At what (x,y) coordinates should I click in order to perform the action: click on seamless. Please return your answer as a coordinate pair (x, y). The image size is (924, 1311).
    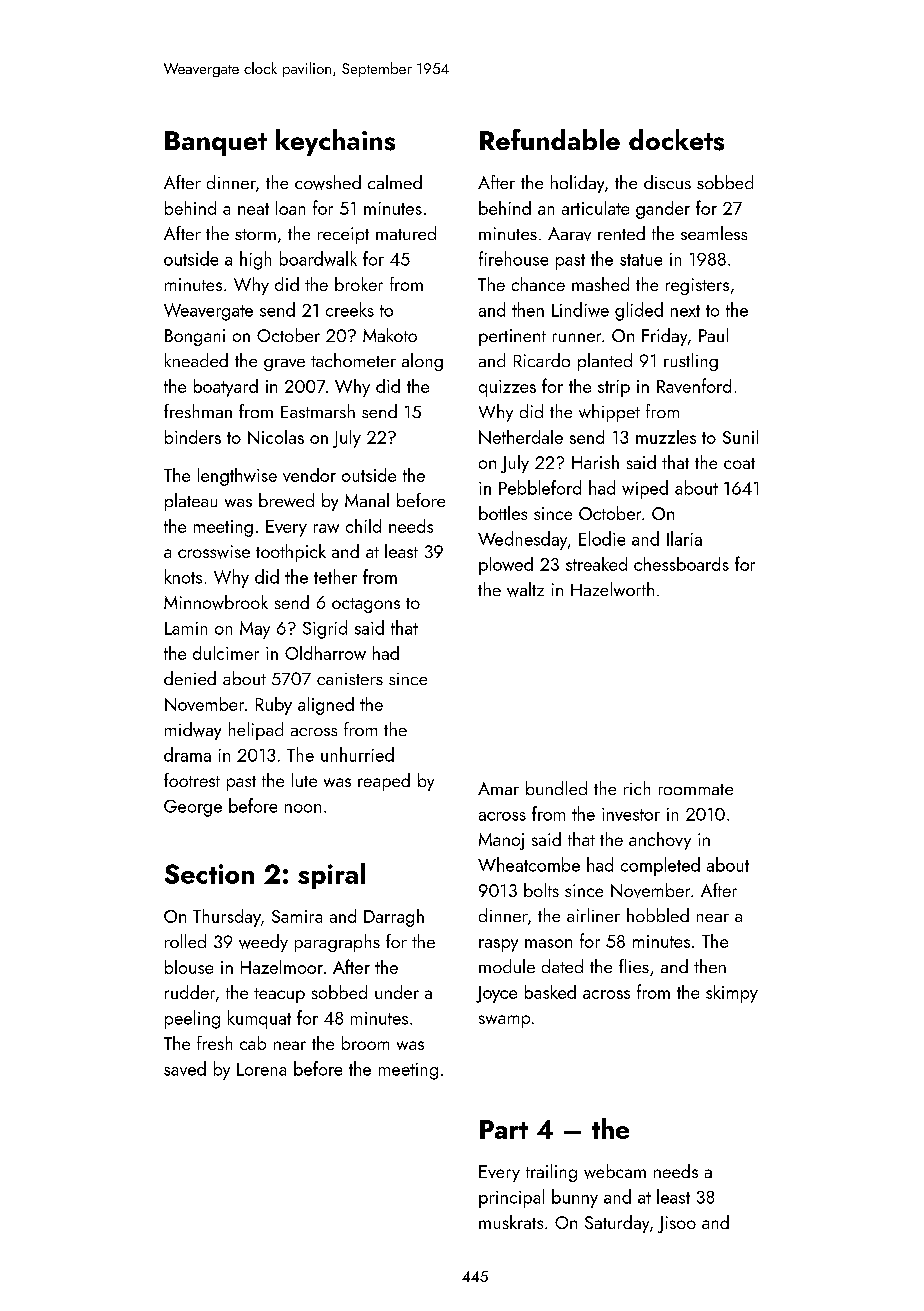
    Looking at the image, I should click on (714, 233).
